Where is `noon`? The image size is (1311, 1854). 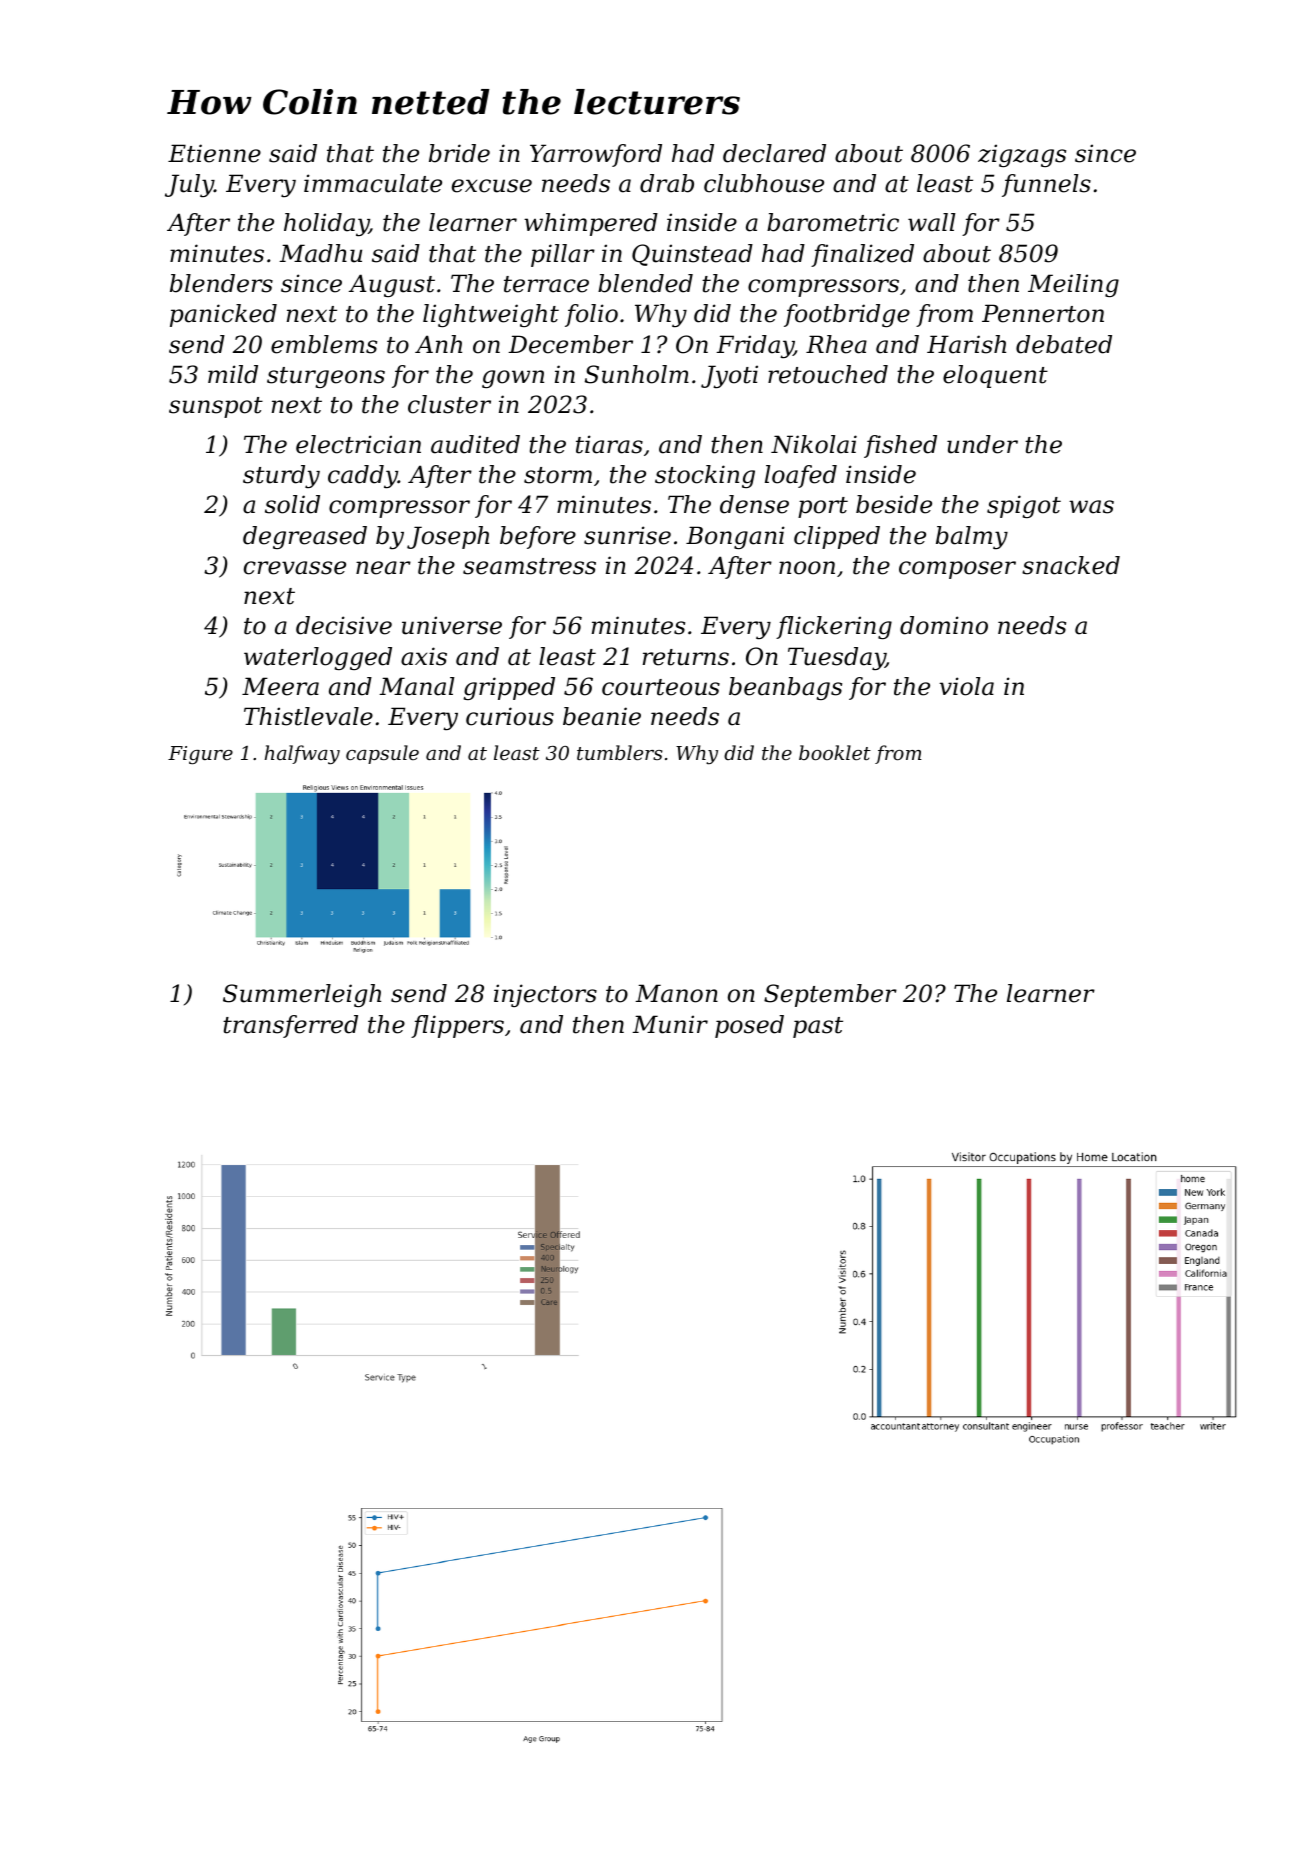 noon is located at coordinates (807, 568).
